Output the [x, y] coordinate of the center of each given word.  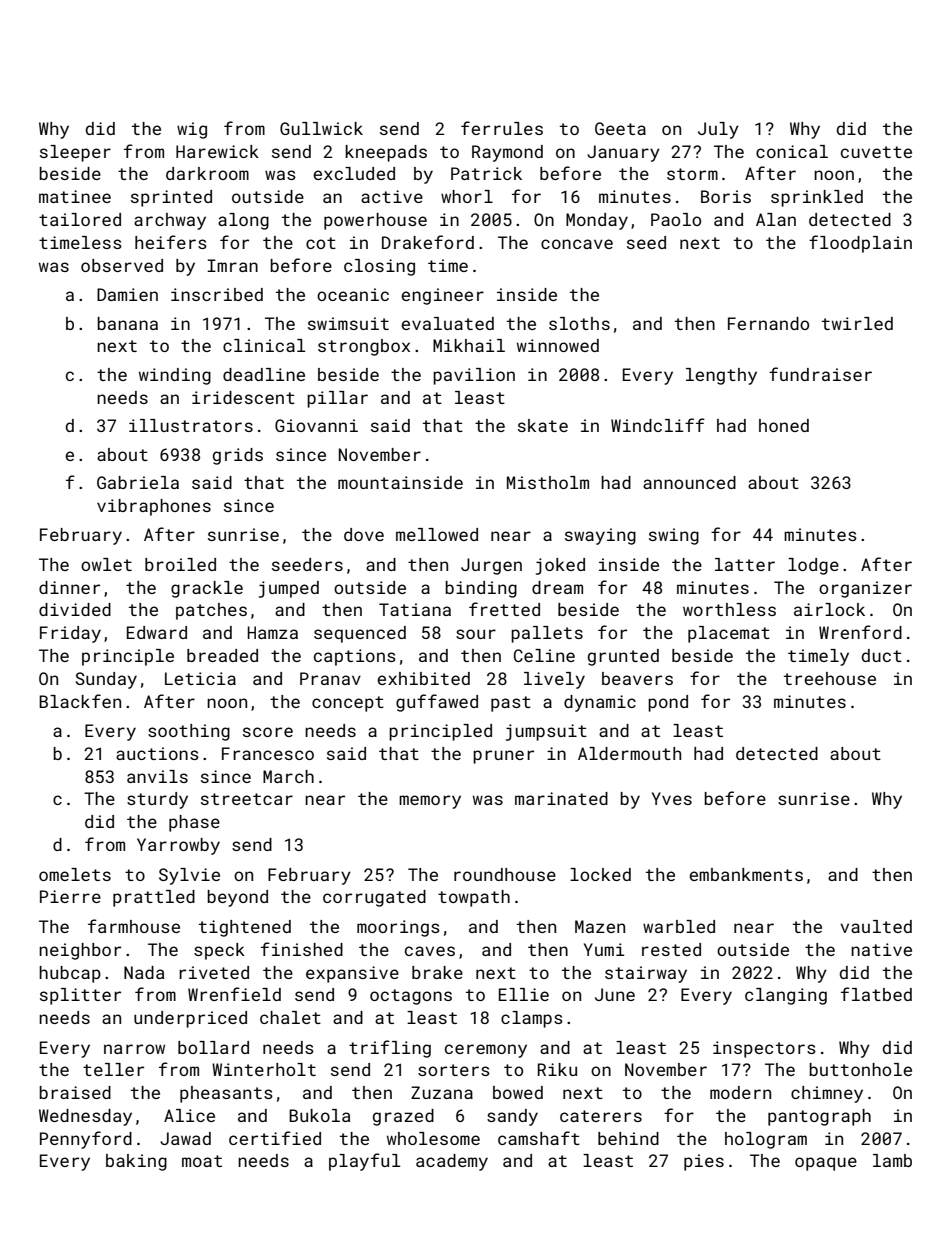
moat [202, 1161]
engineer [442, 296]
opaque [826, 1164]
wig [192, 130]
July [718, 130]
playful [364, 1162]
